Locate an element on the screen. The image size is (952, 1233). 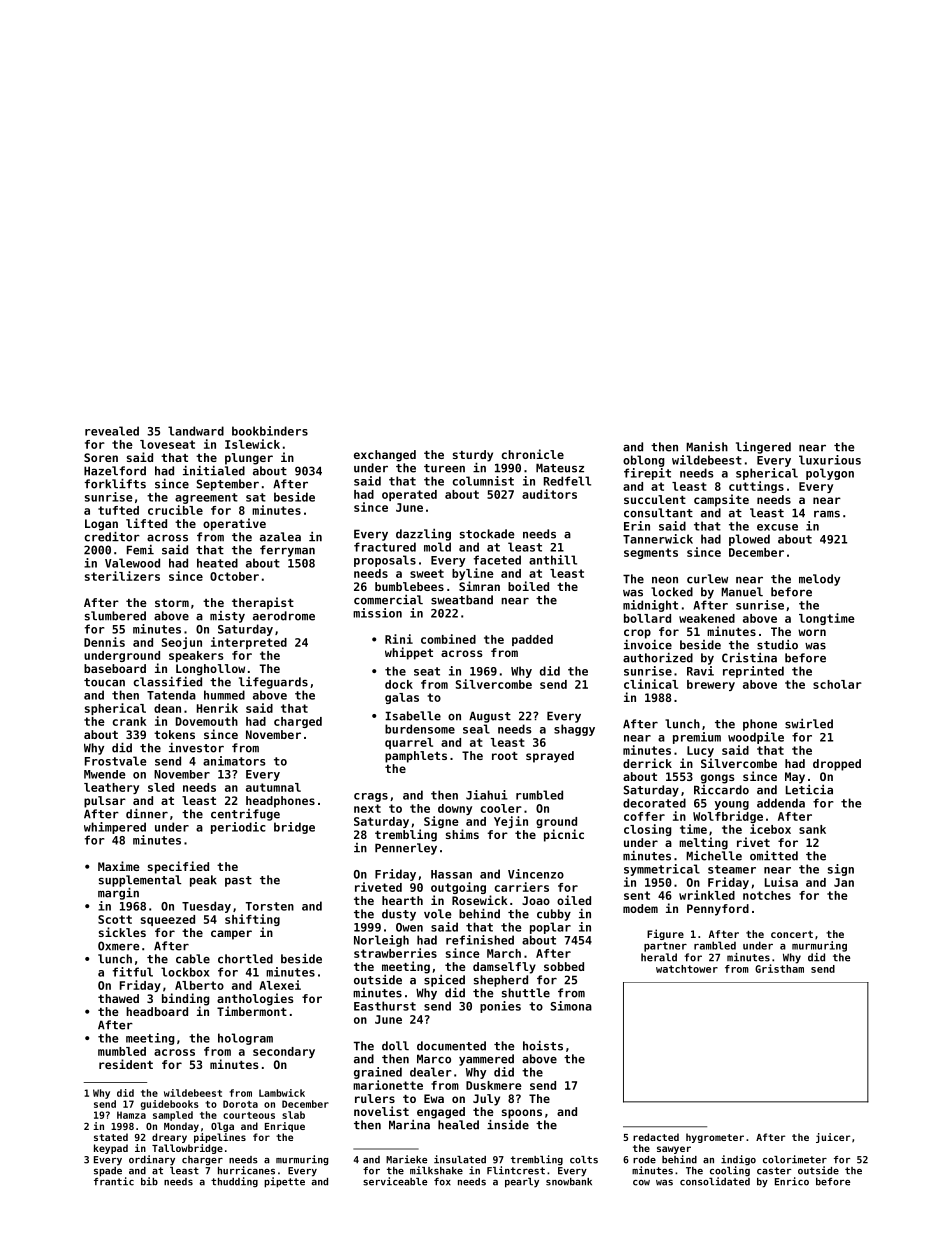
frantic is located at coordinates (114, 1181).
